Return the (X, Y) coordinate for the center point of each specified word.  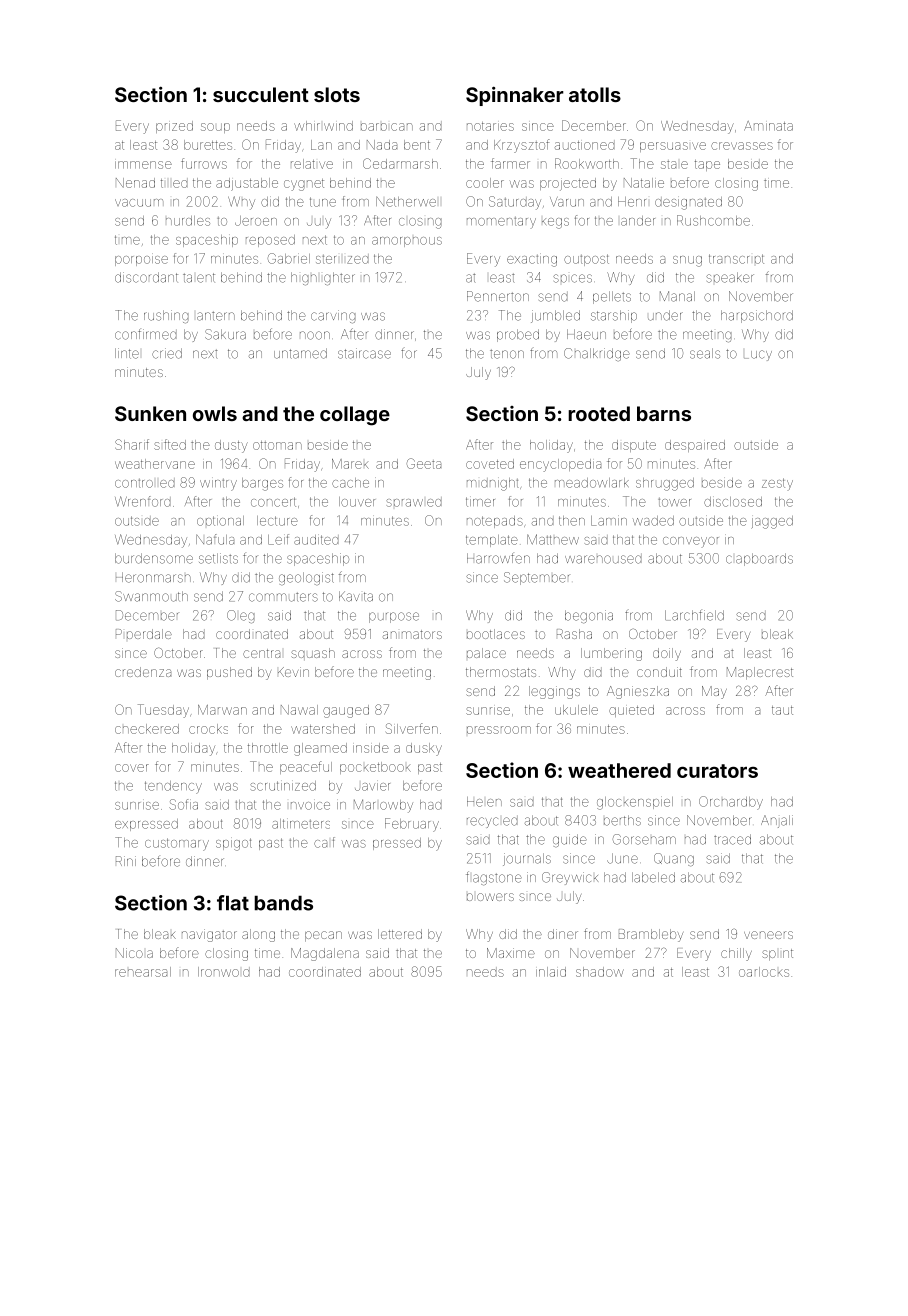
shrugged (665, 484)
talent (199, 278)
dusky (424, 749)
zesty (777, 484)
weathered (619, 770)
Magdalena (325, 954)
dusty (231, 446)
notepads (495, 522)
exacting (532, 261)
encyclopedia (560, 465)
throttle (268, 748)
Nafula (215, 539)
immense (143, 165)
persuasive (673, 147)
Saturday (515, 203)
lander (638, 221)
